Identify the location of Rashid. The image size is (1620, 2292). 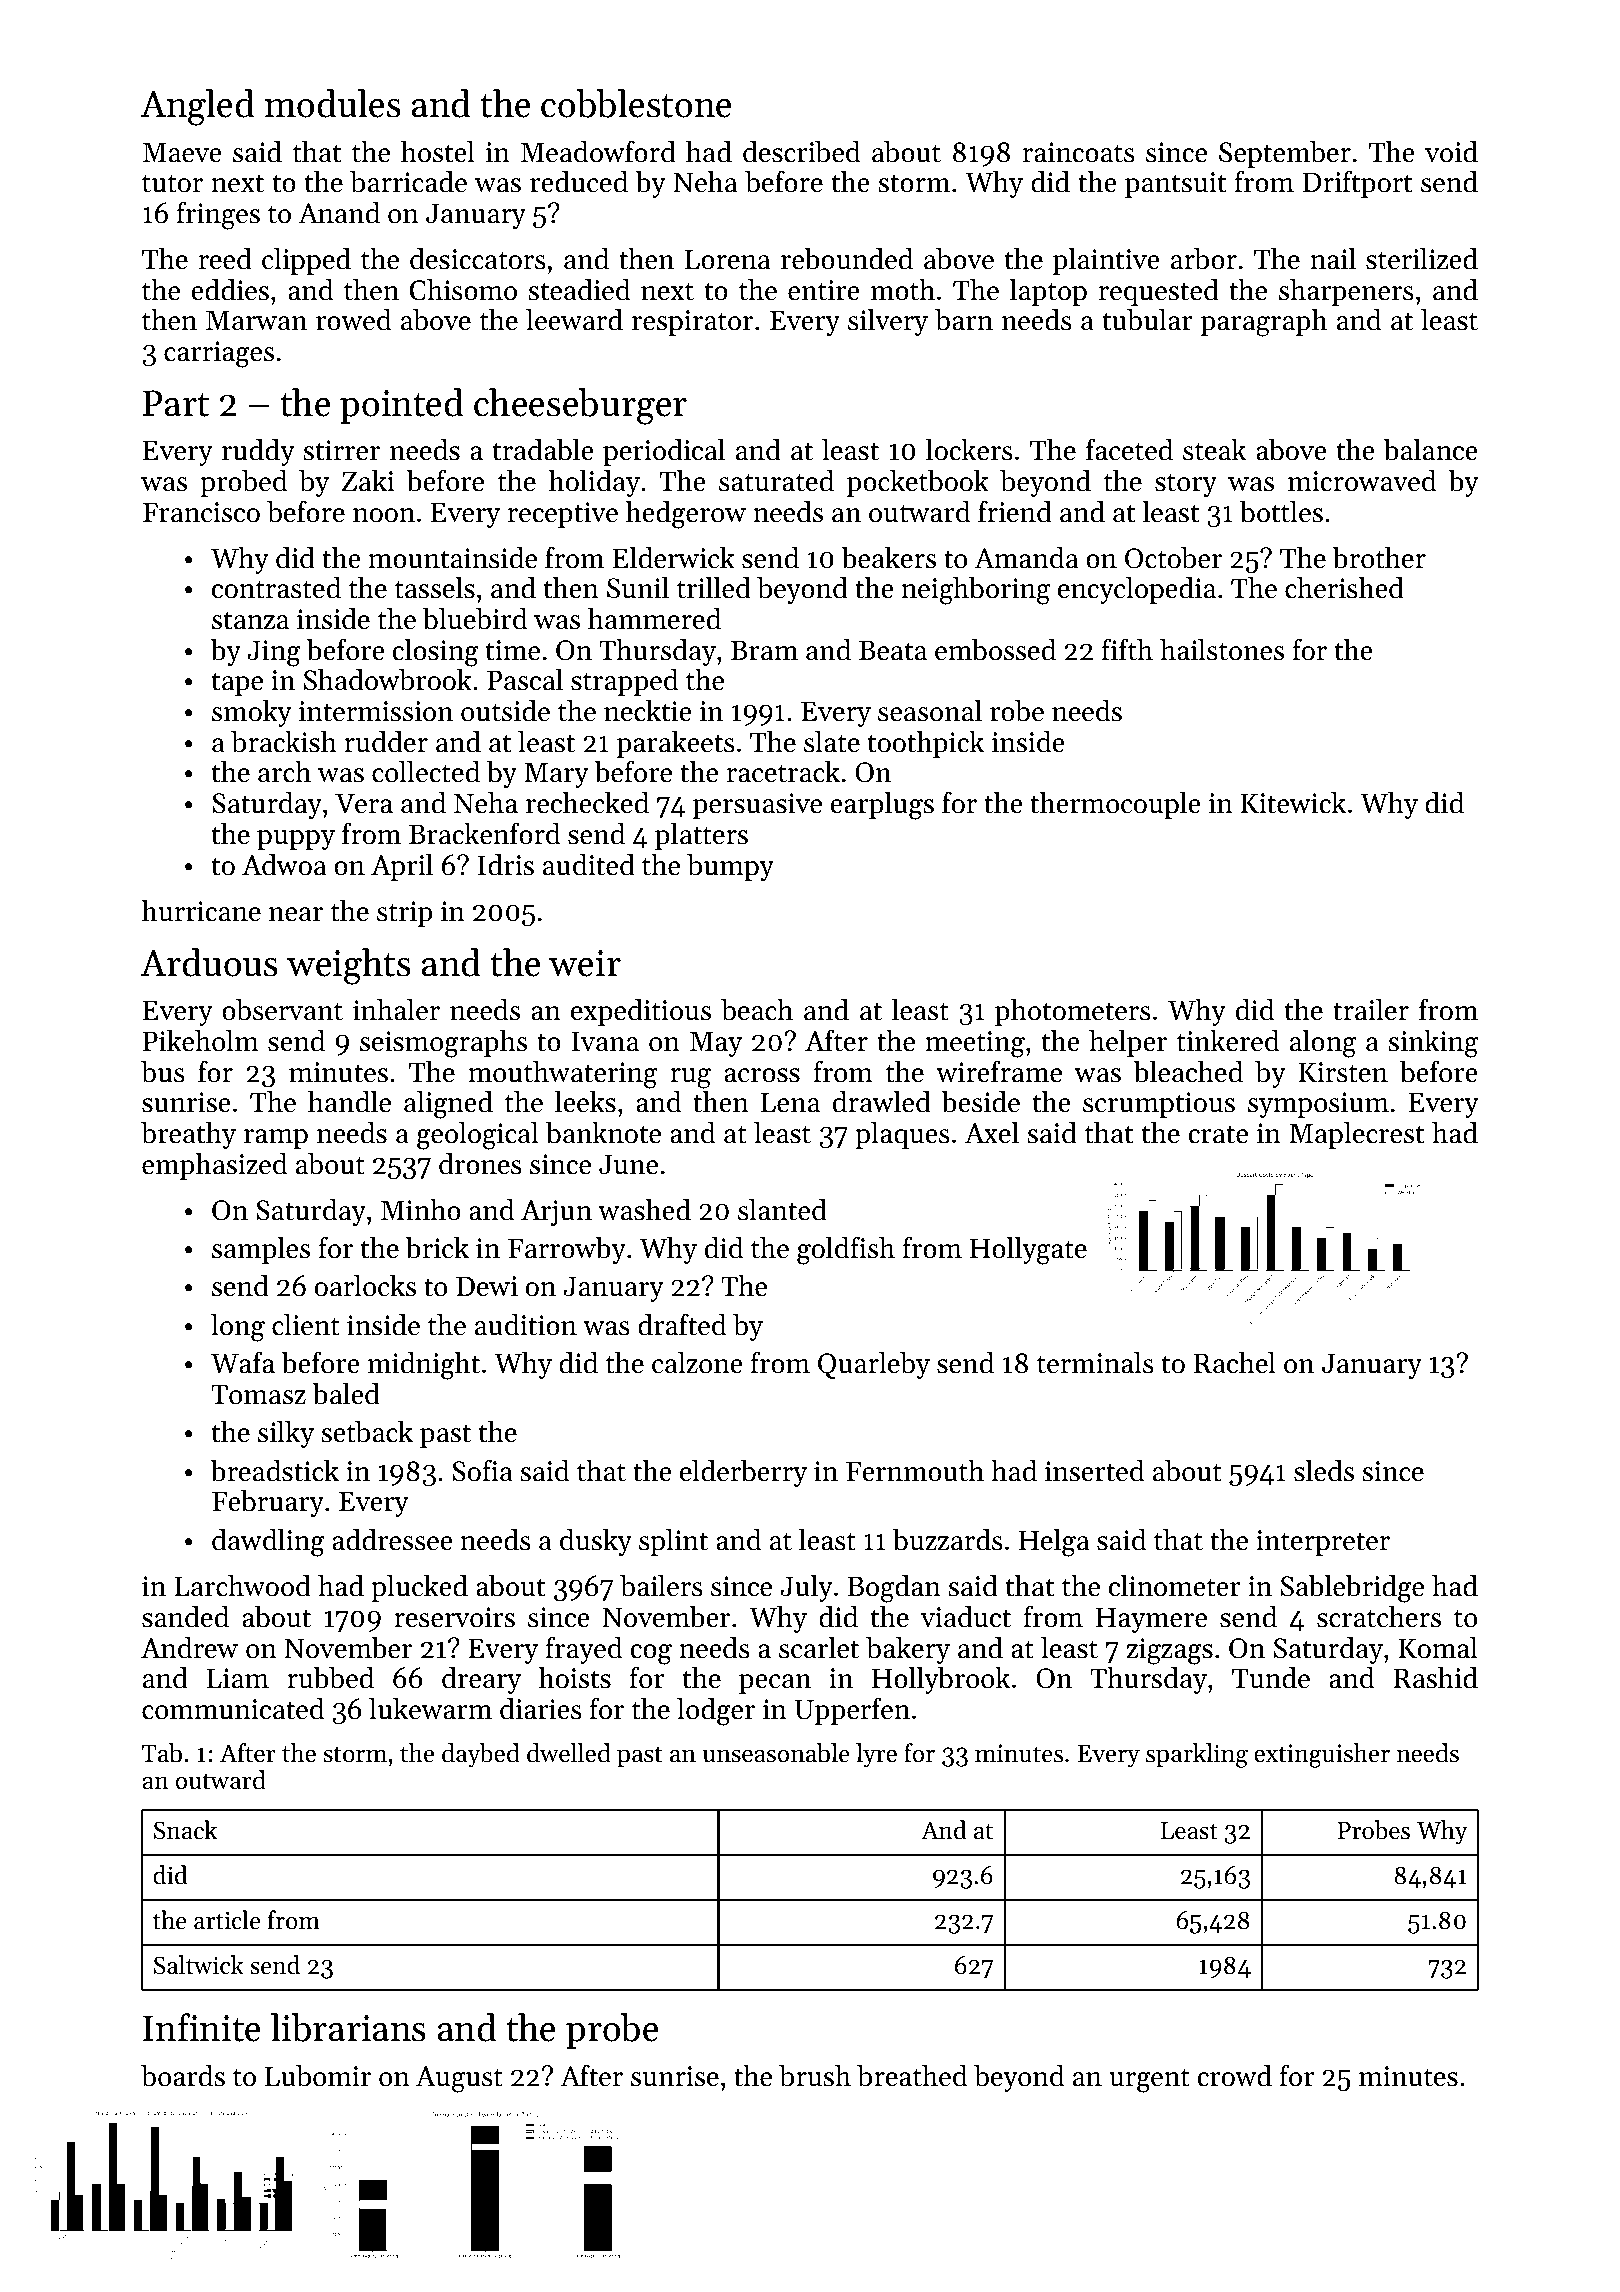
(1435, 1678).
